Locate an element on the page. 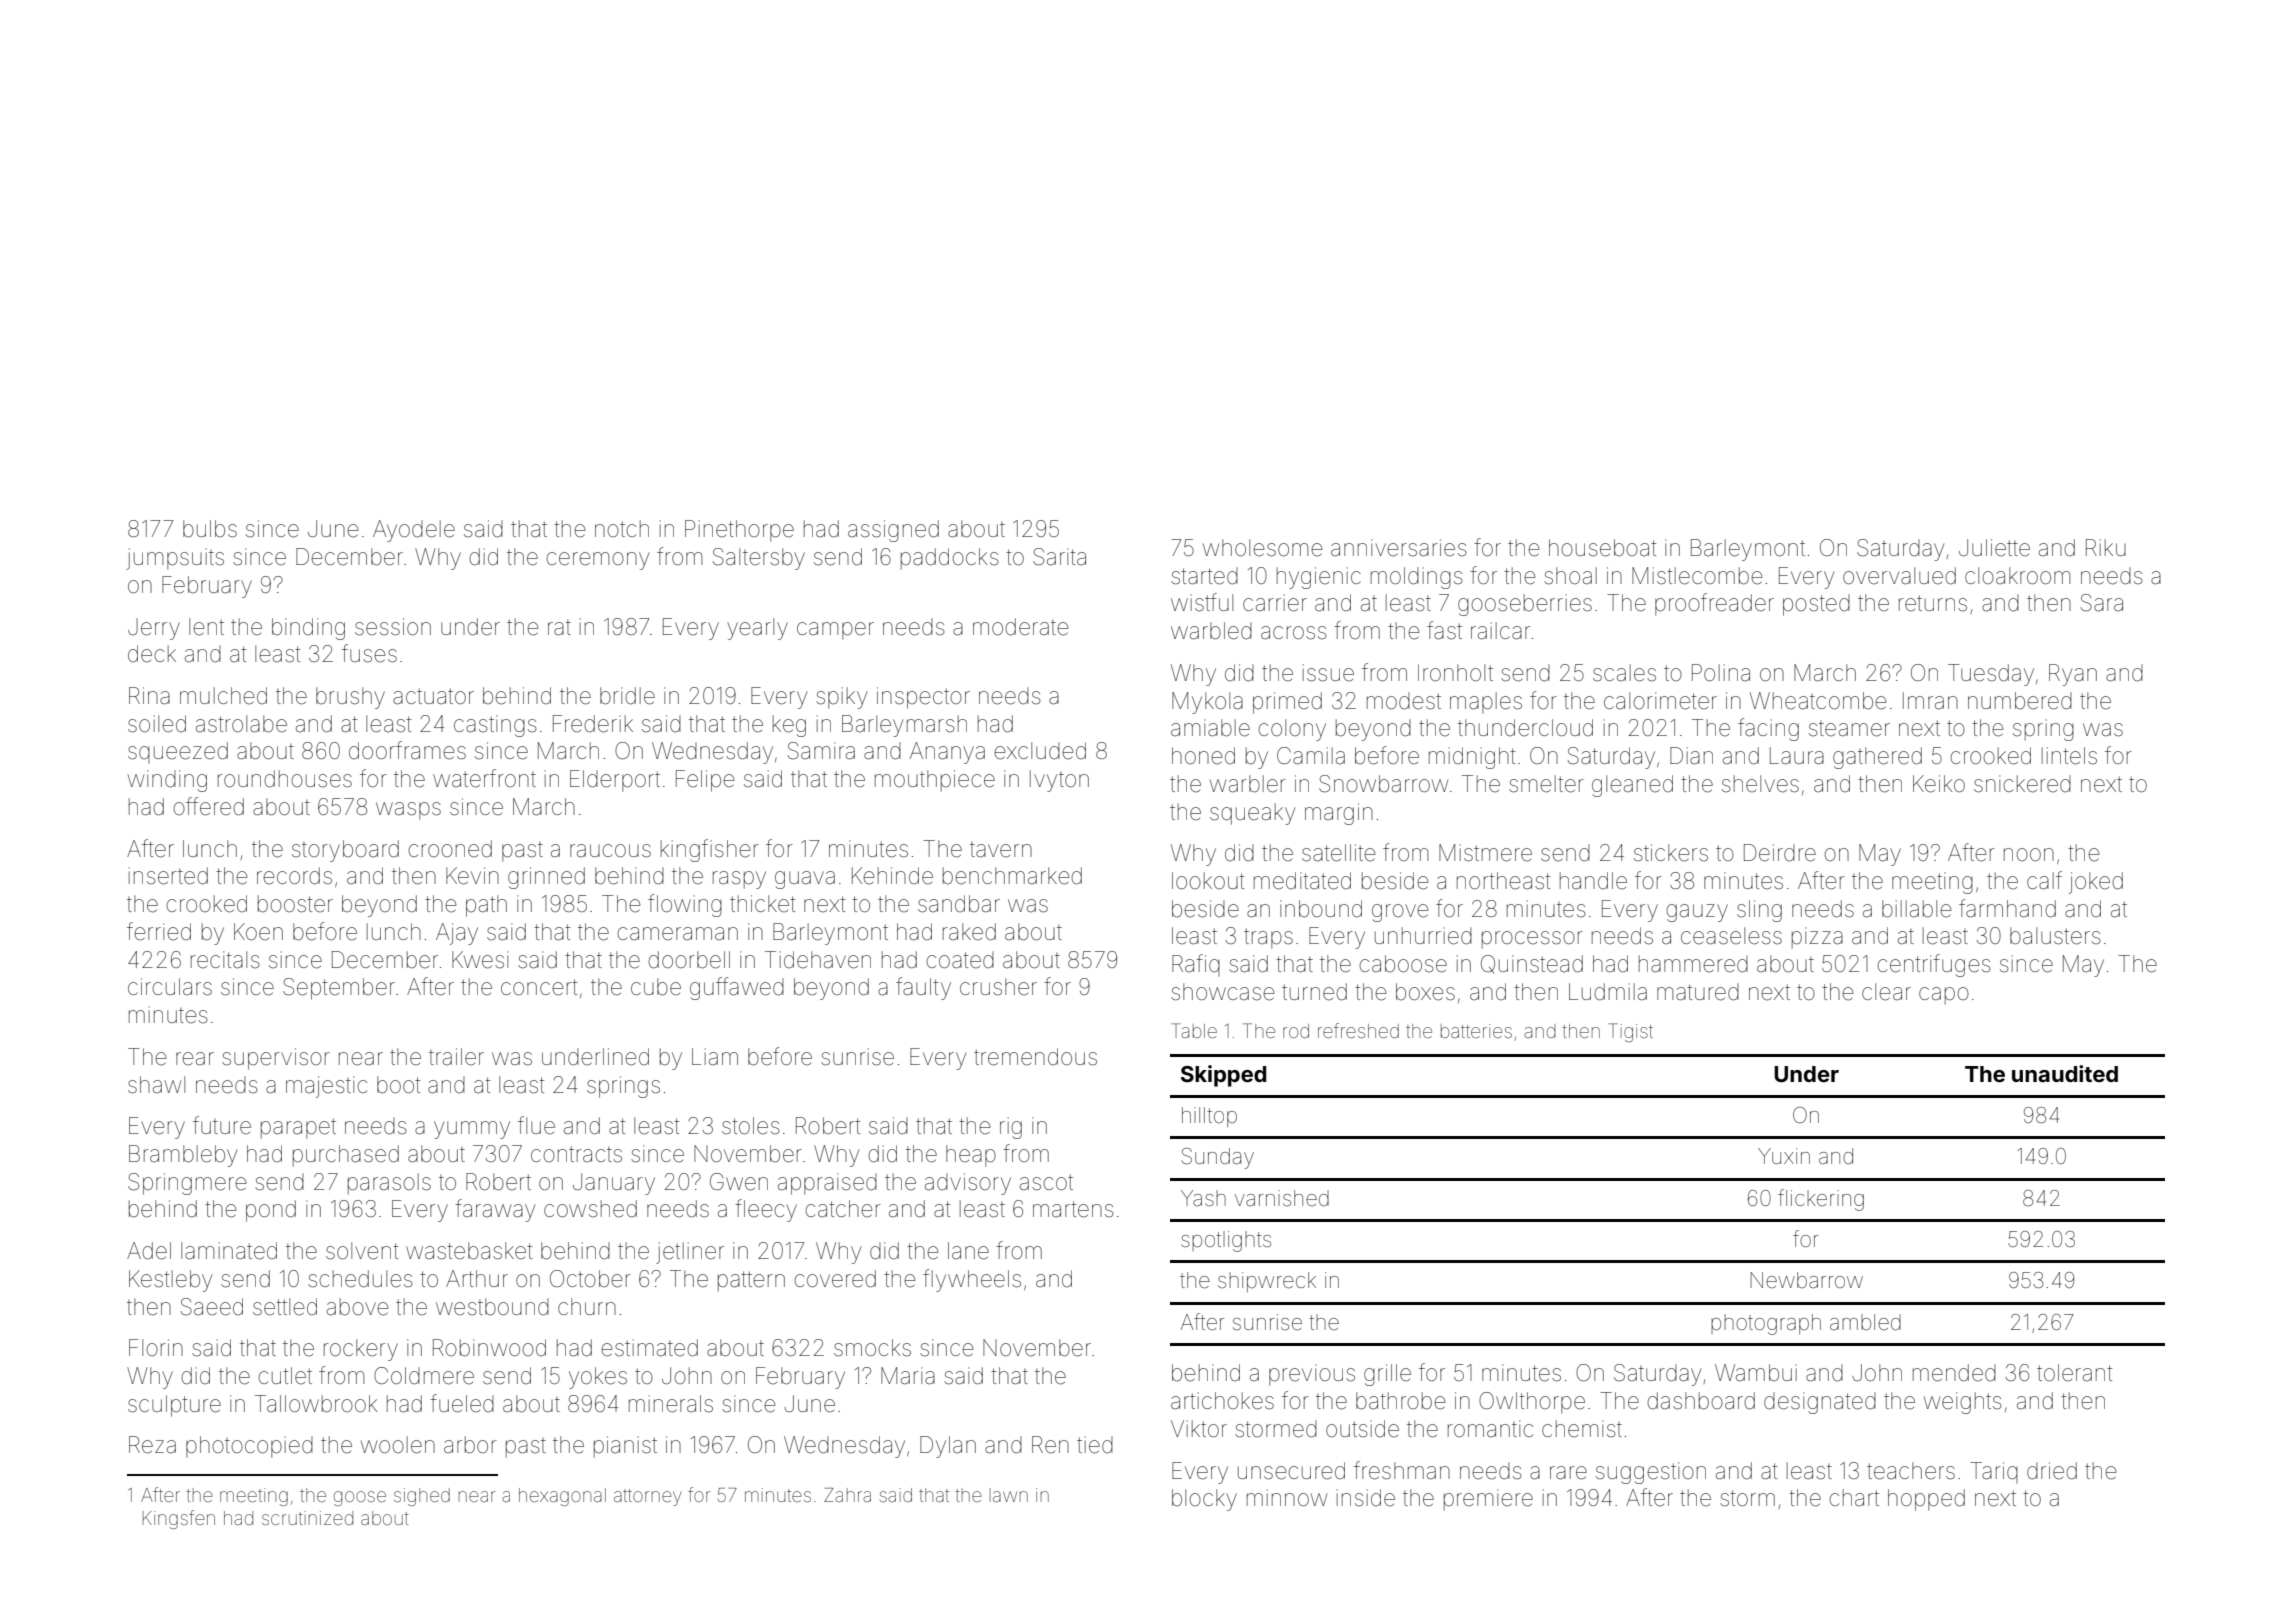 This image has width=2292, height=1620. pianist is located at coordinates (625, 1447).
